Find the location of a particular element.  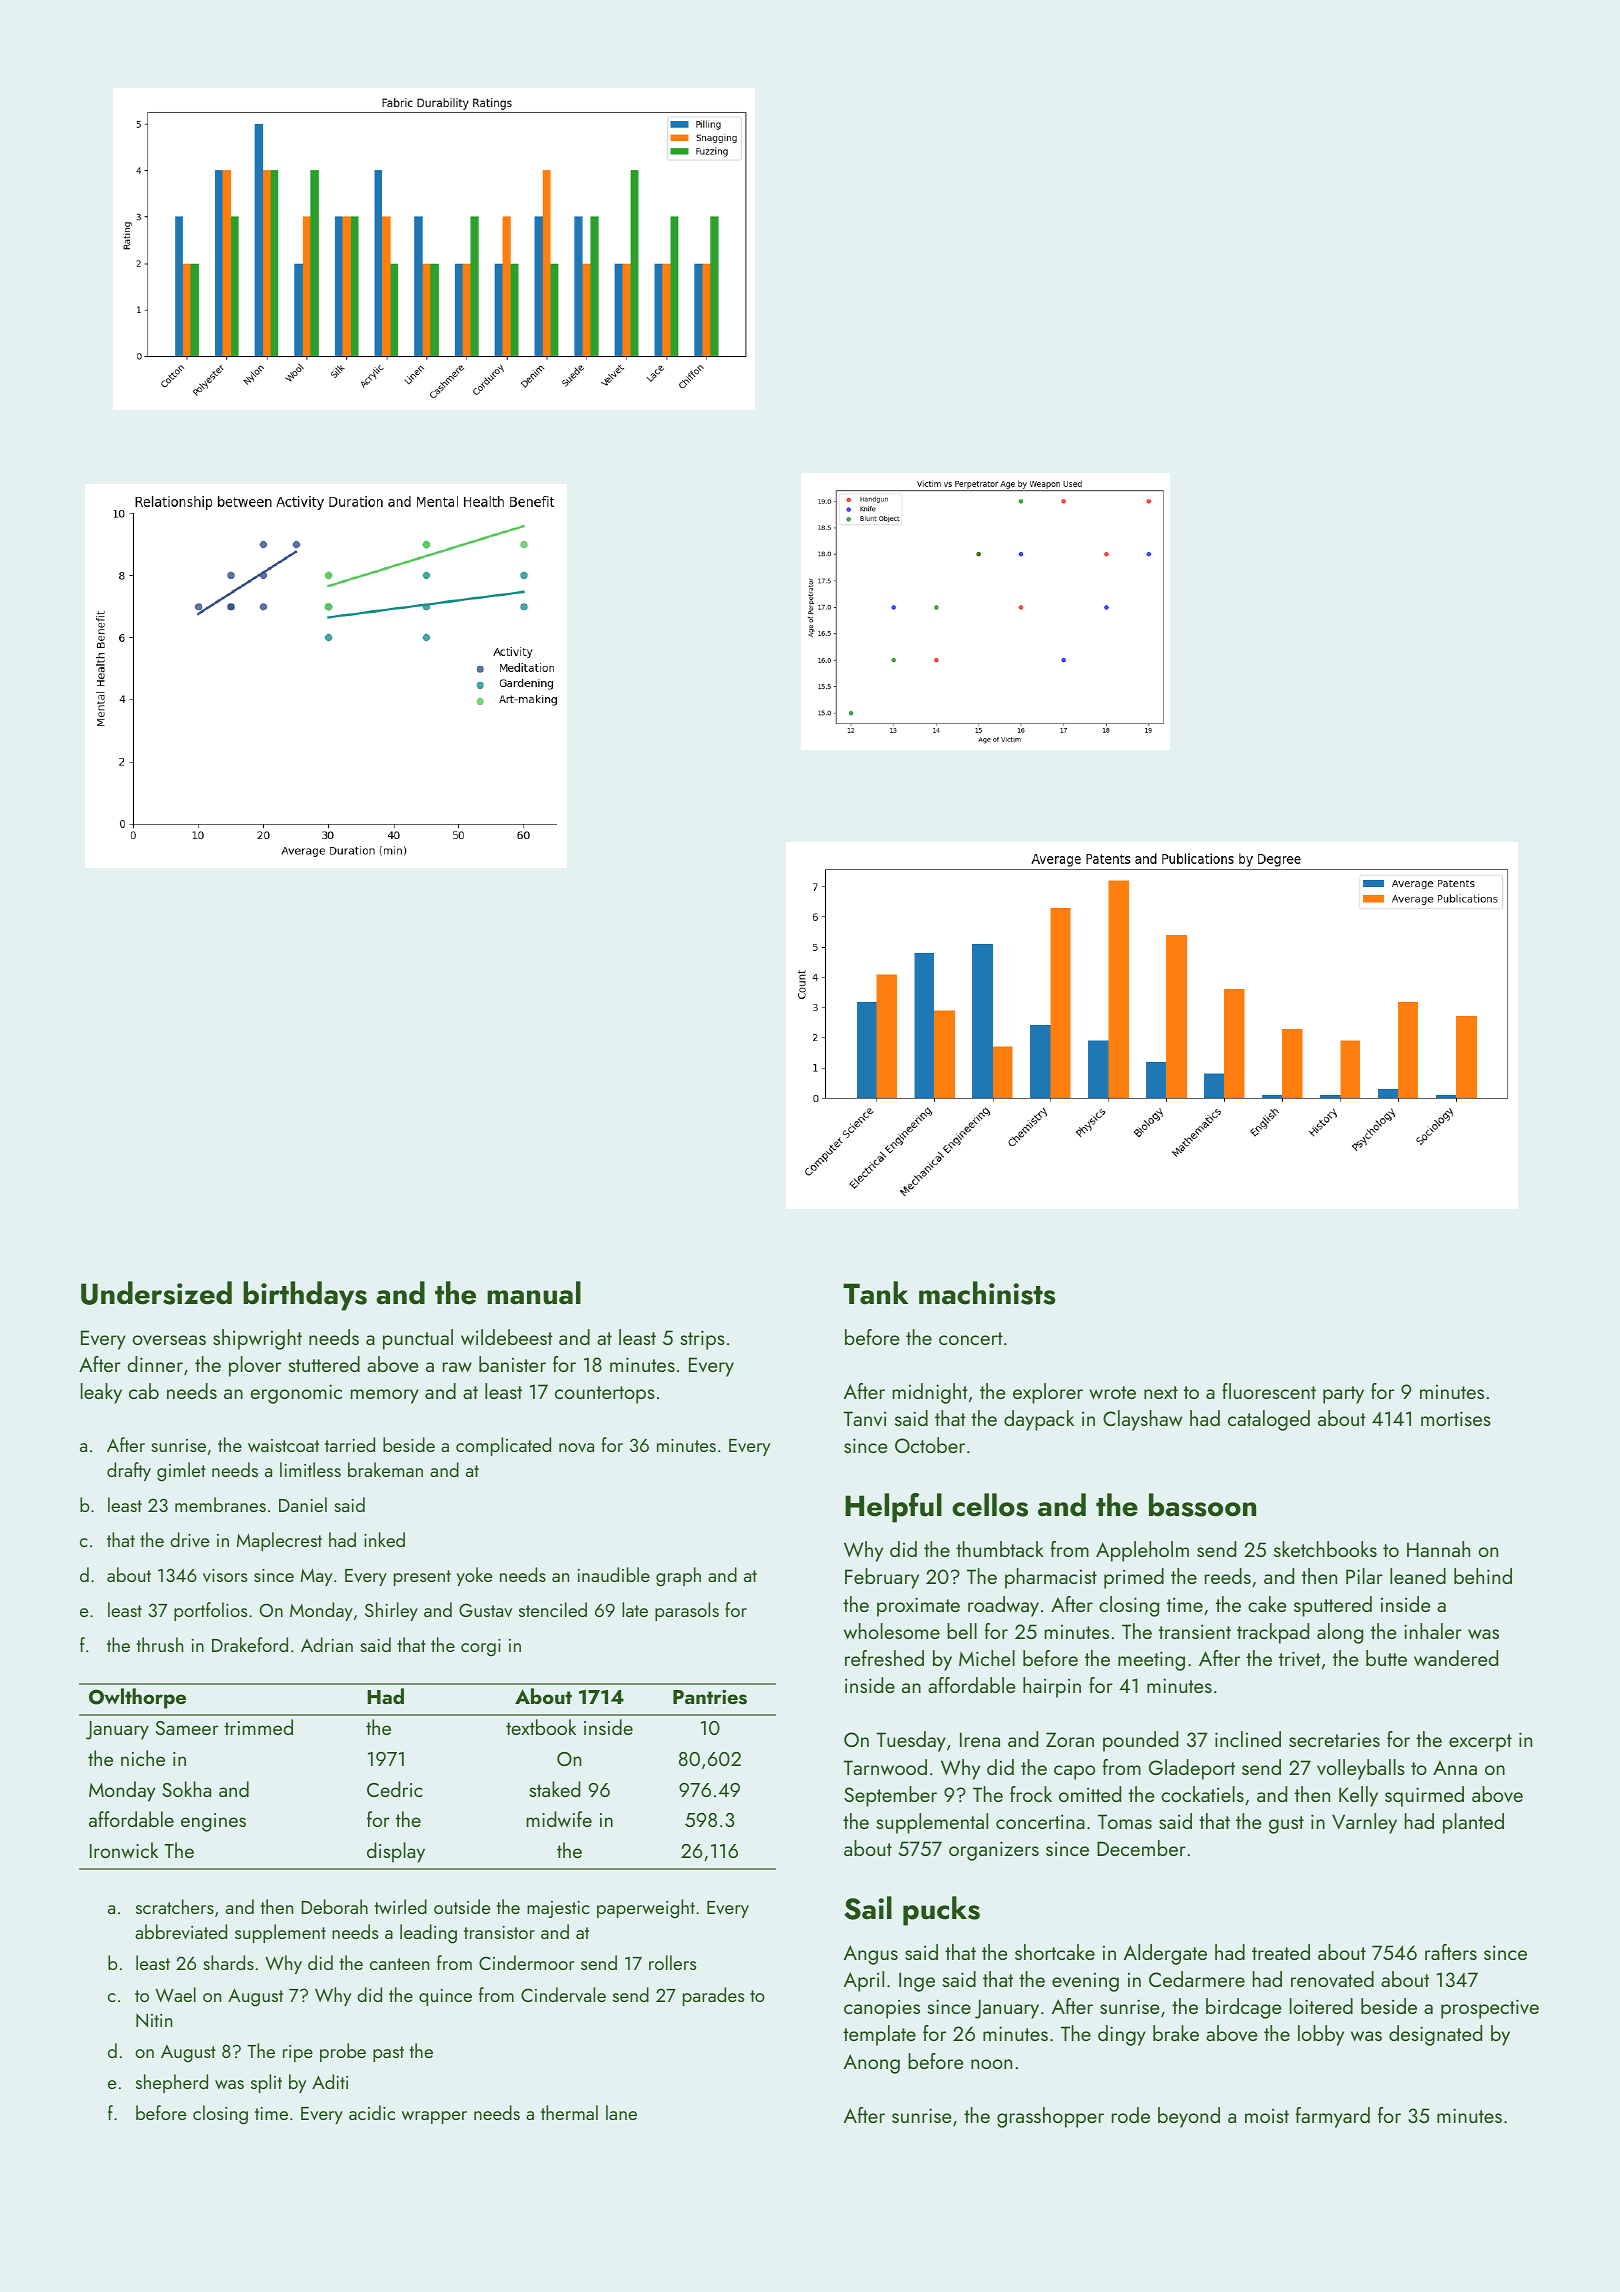

Ironwick is located at coordinates (124, 1850).
